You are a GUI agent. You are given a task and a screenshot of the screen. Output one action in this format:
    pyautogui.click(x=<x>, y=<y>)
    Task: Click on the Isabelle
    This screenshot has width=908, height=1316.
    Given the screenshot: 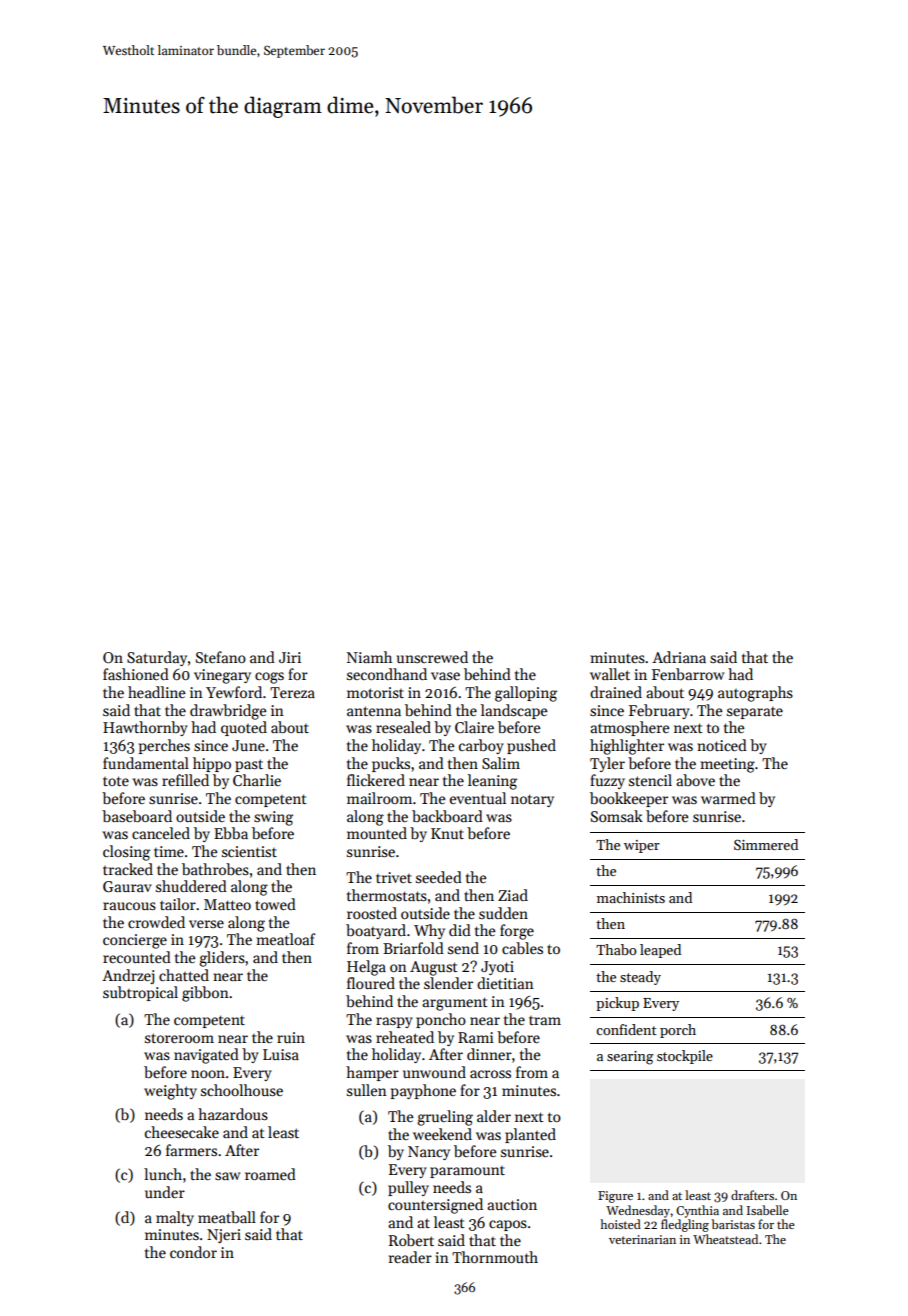 What is the action you would take?
    pyautogui.click(x=768, y=1210)
